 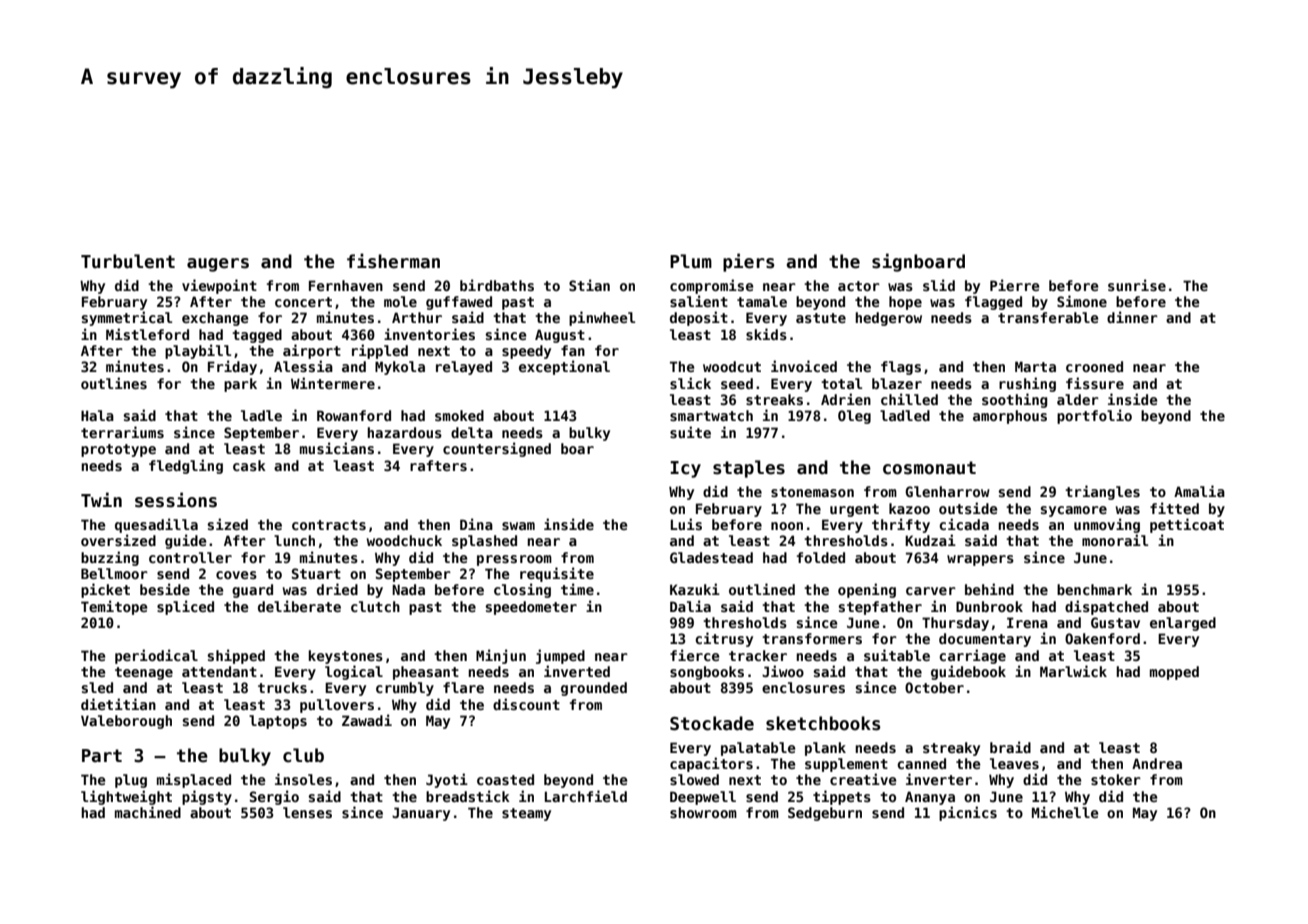 What do you see at coordinates (1014, 763) in the page?
I see `leaves` at bounding box center [1014, 763].
